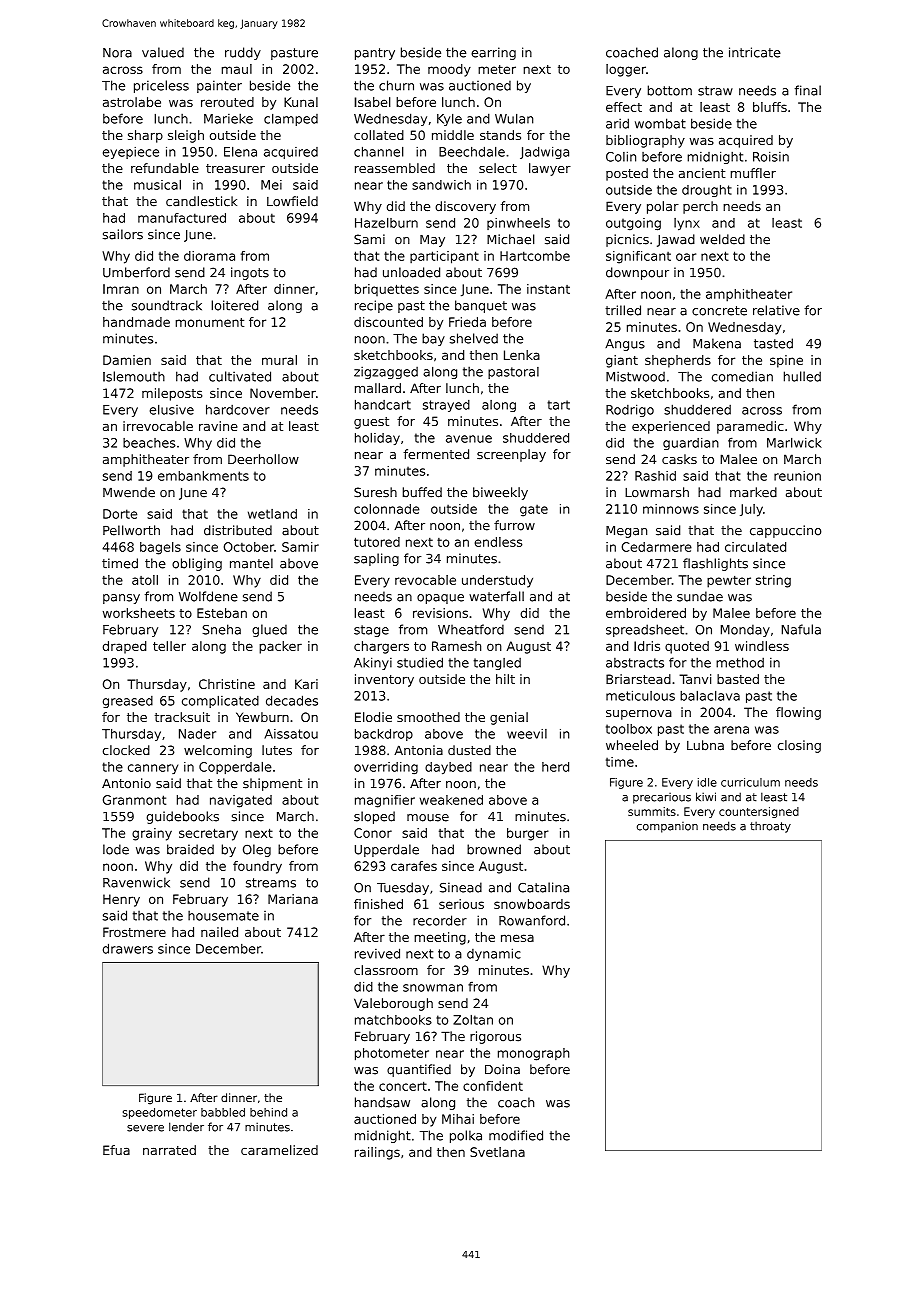 This page has height=1308, width=924. I want to click on bibliography, so click(645, 141).
